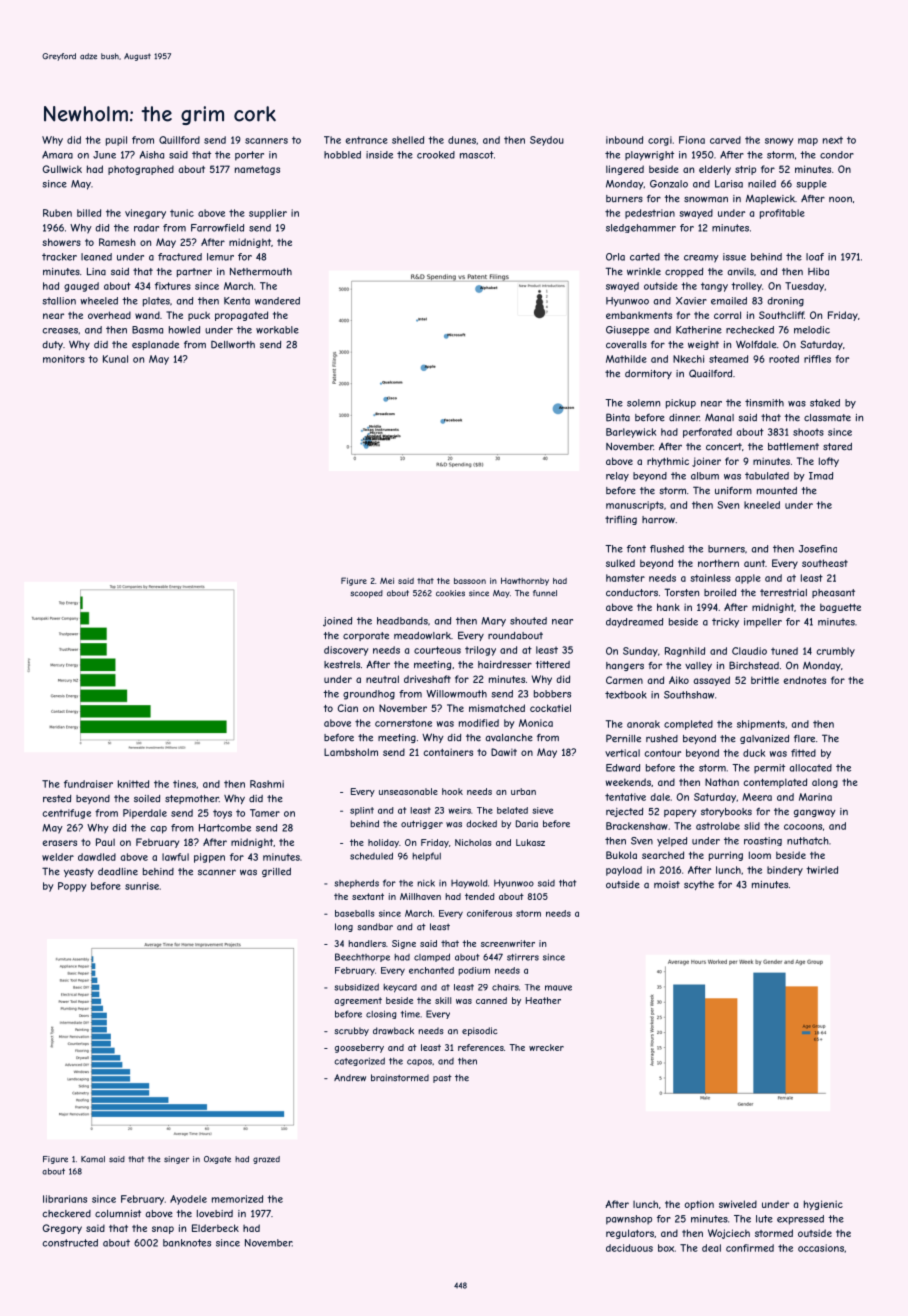 This screenshot has height=1316, width=908. I want to click on leaned, so click(96, 257).
